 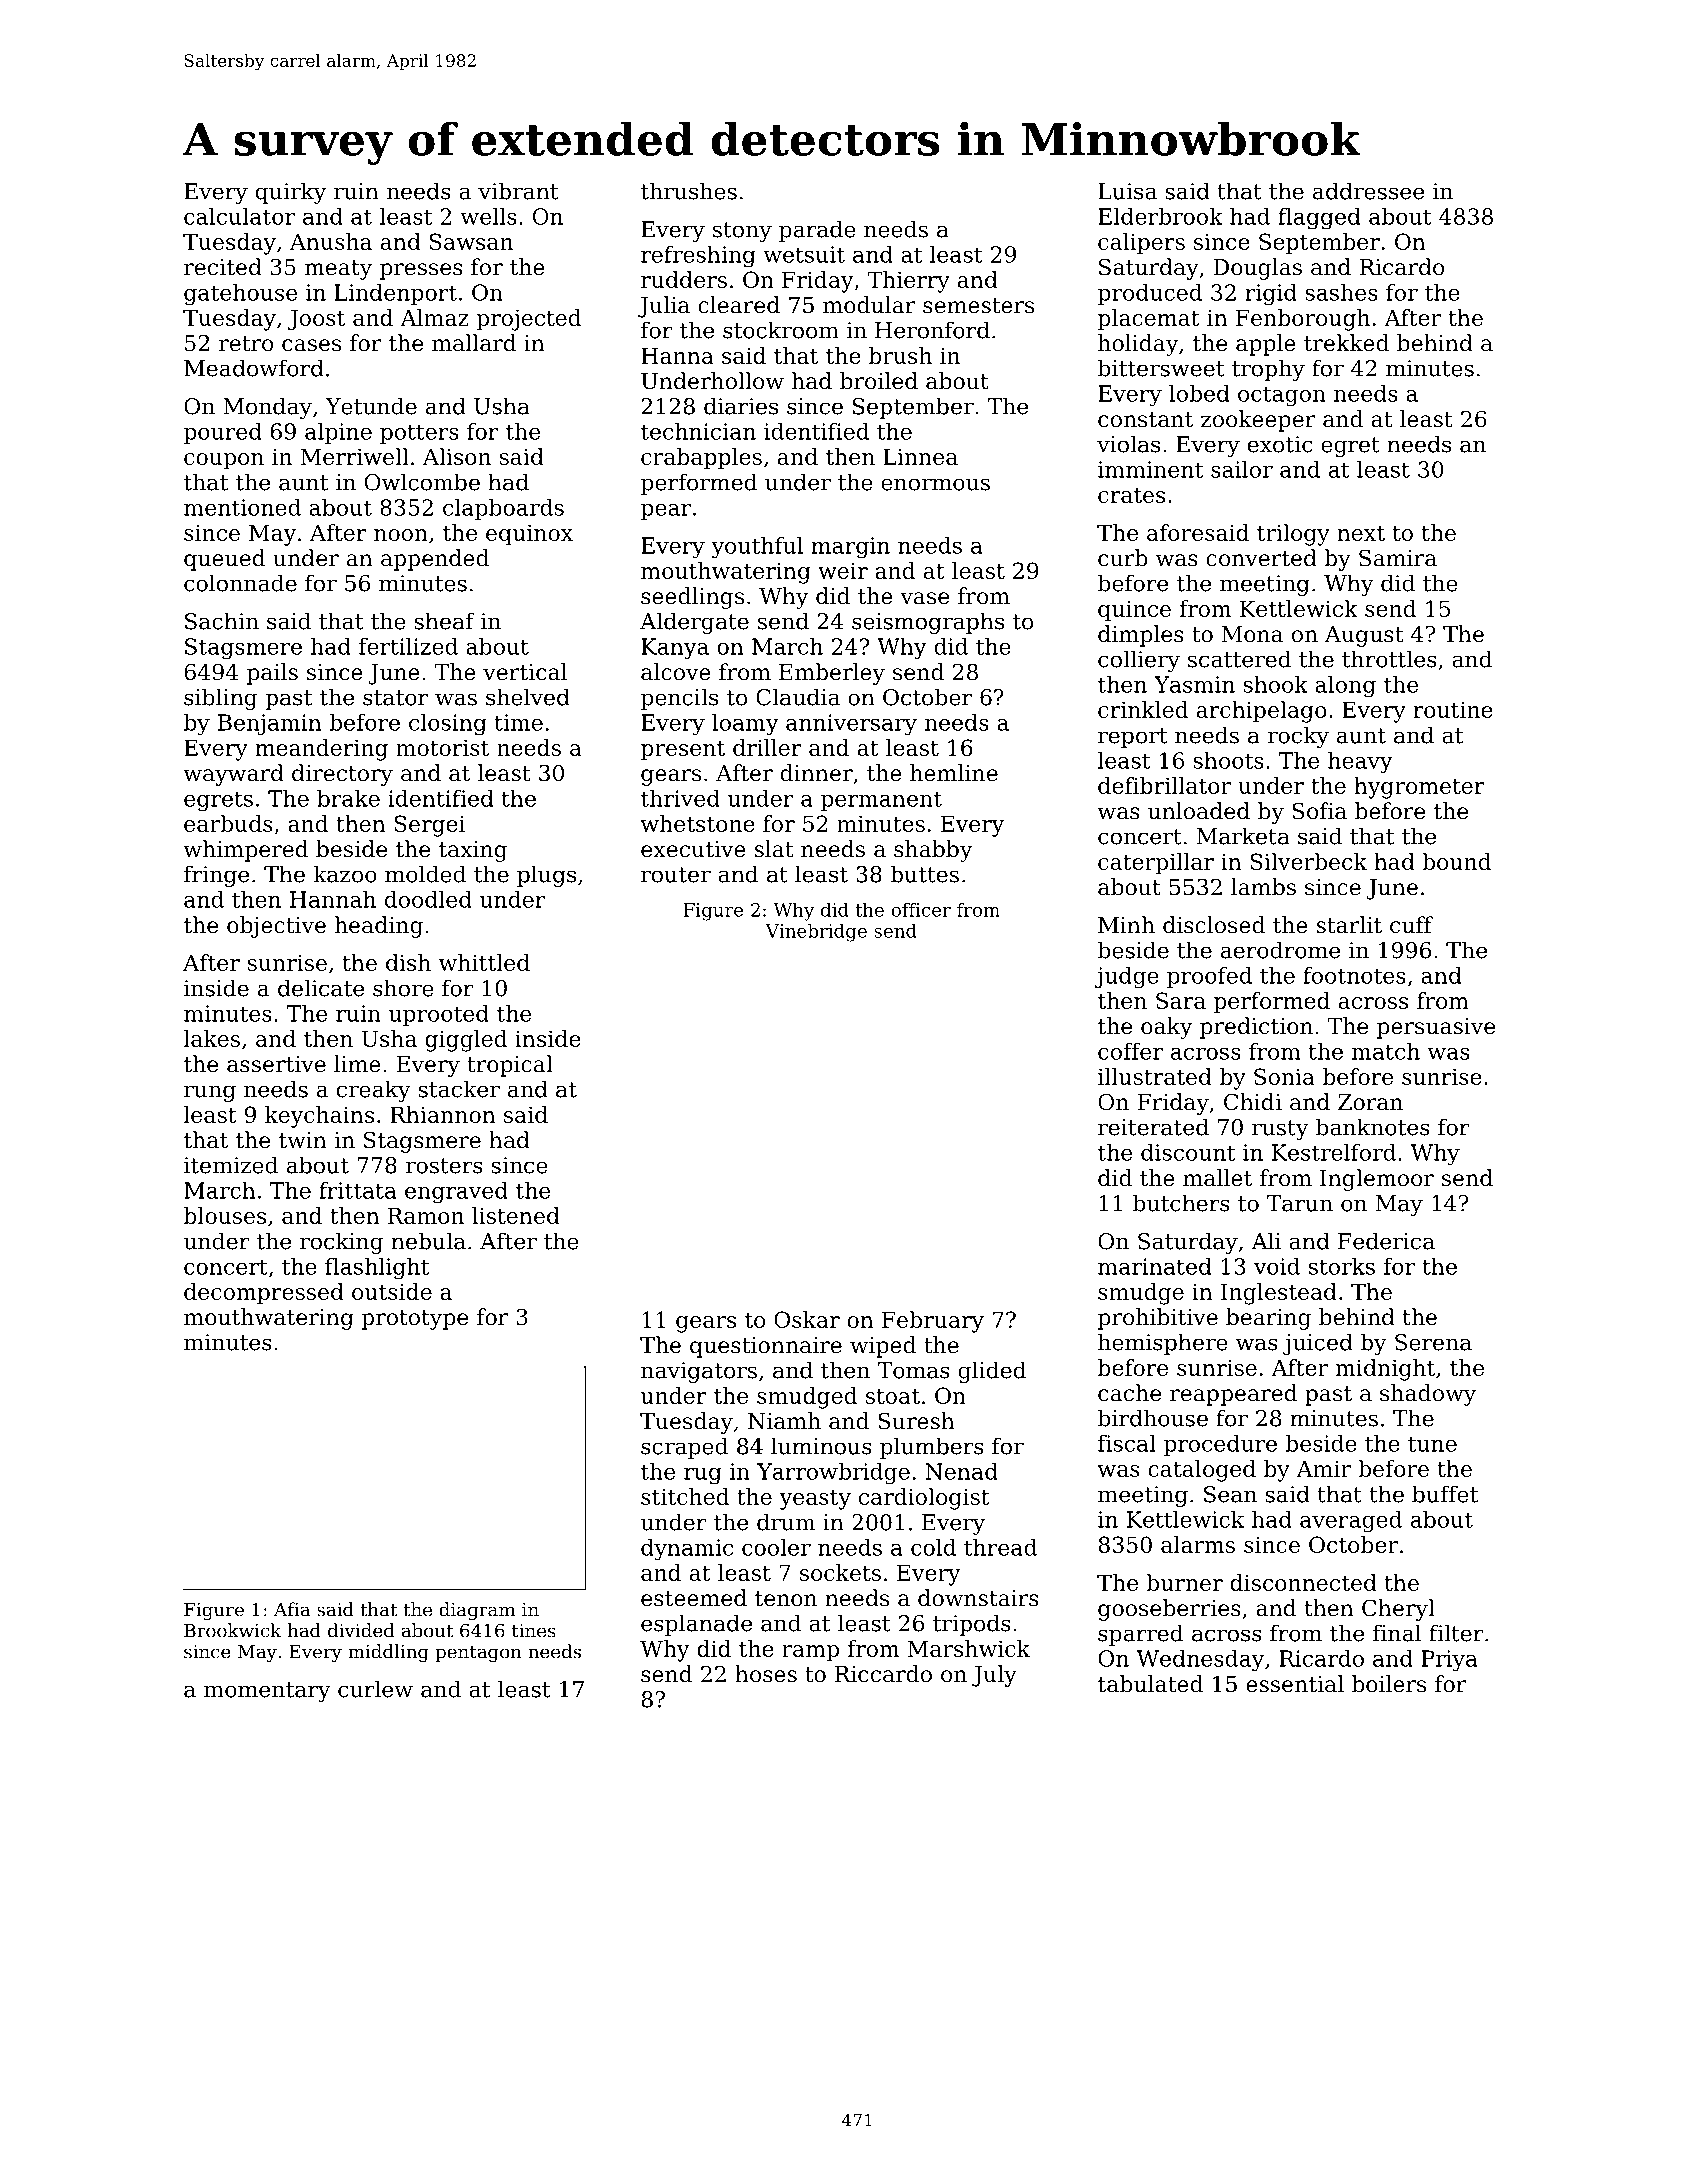 I want to click on Sachin, so click(x=222, y=621).
